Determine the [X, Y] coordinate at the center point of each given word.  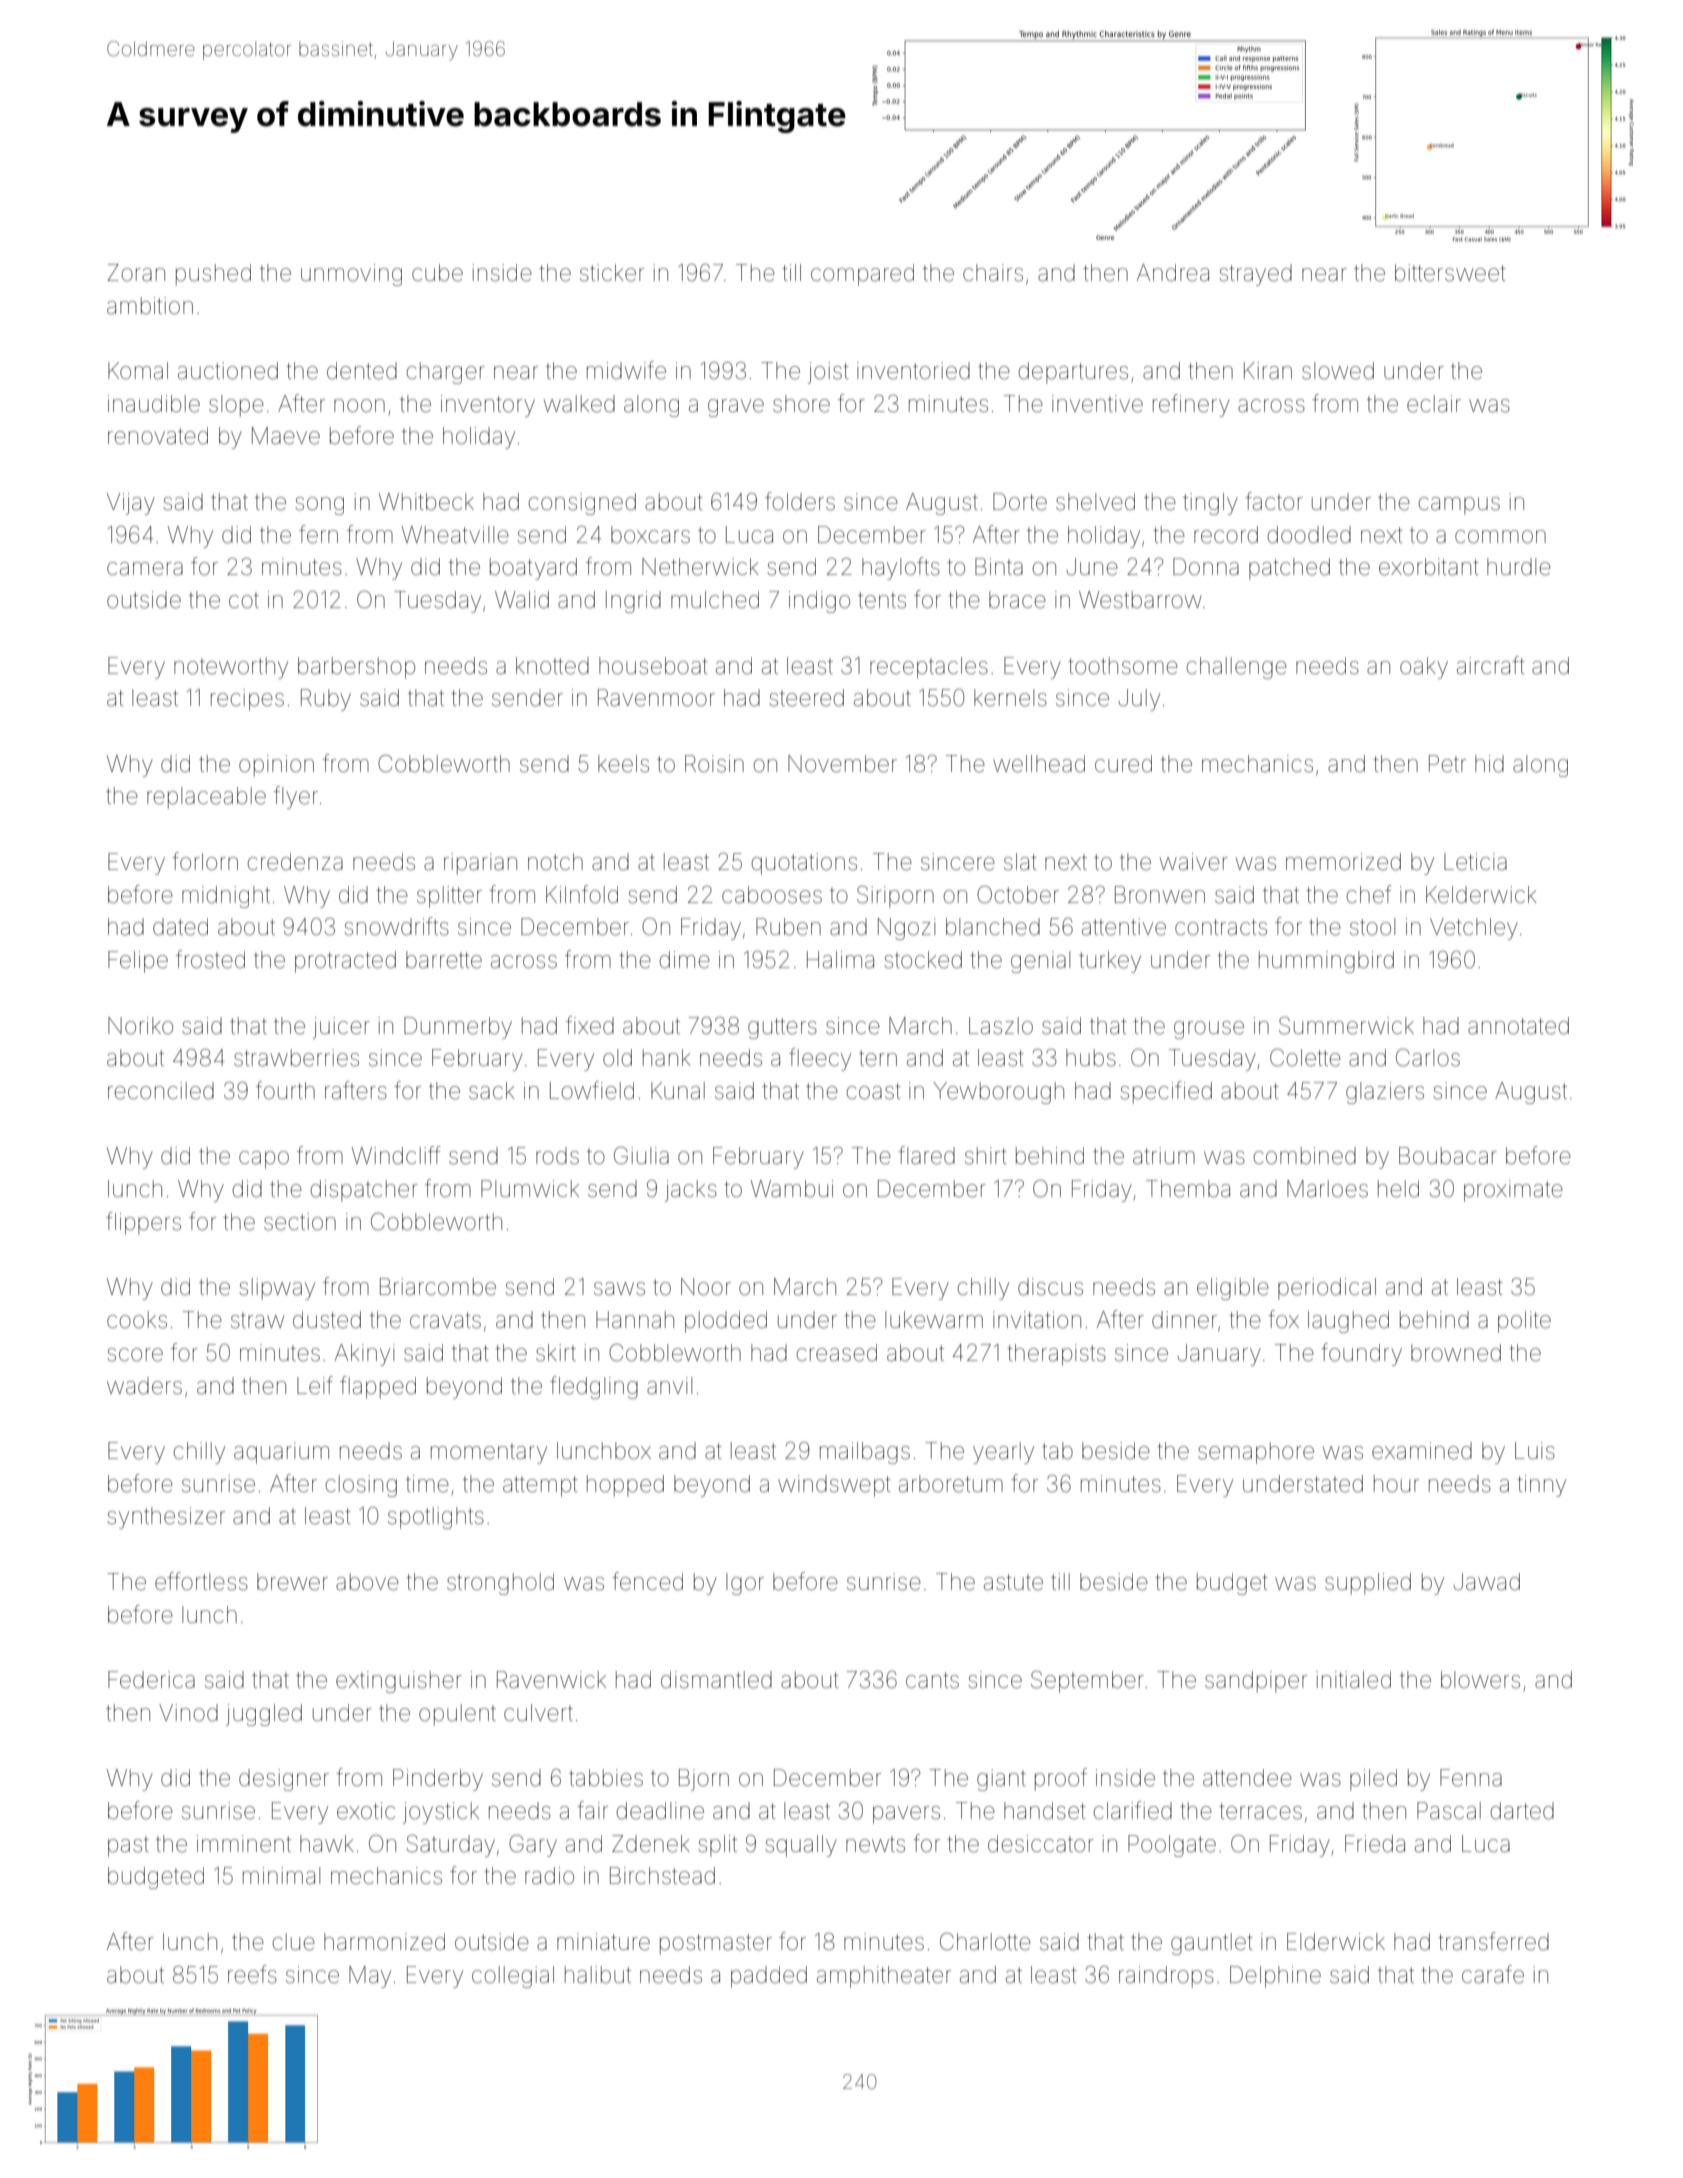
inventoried [913, 371]
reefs [252, 1974]
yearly [1003, 1453]
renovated [158, 436]
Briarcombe [438, 1287]
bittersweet [1450, 273]
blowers [1480, 1680]
